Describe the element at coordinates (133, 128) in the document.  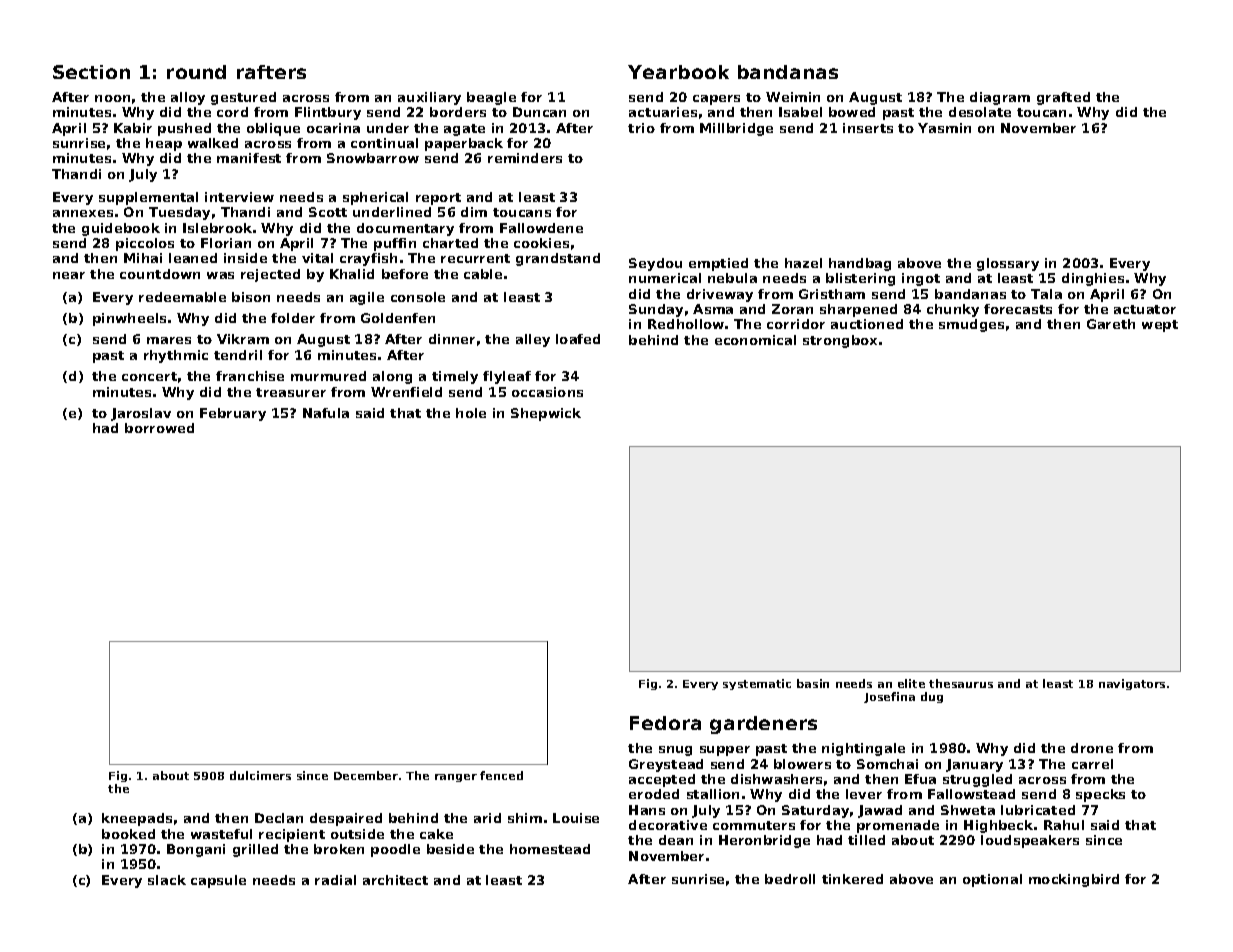
I see `Kabir` at that location.
